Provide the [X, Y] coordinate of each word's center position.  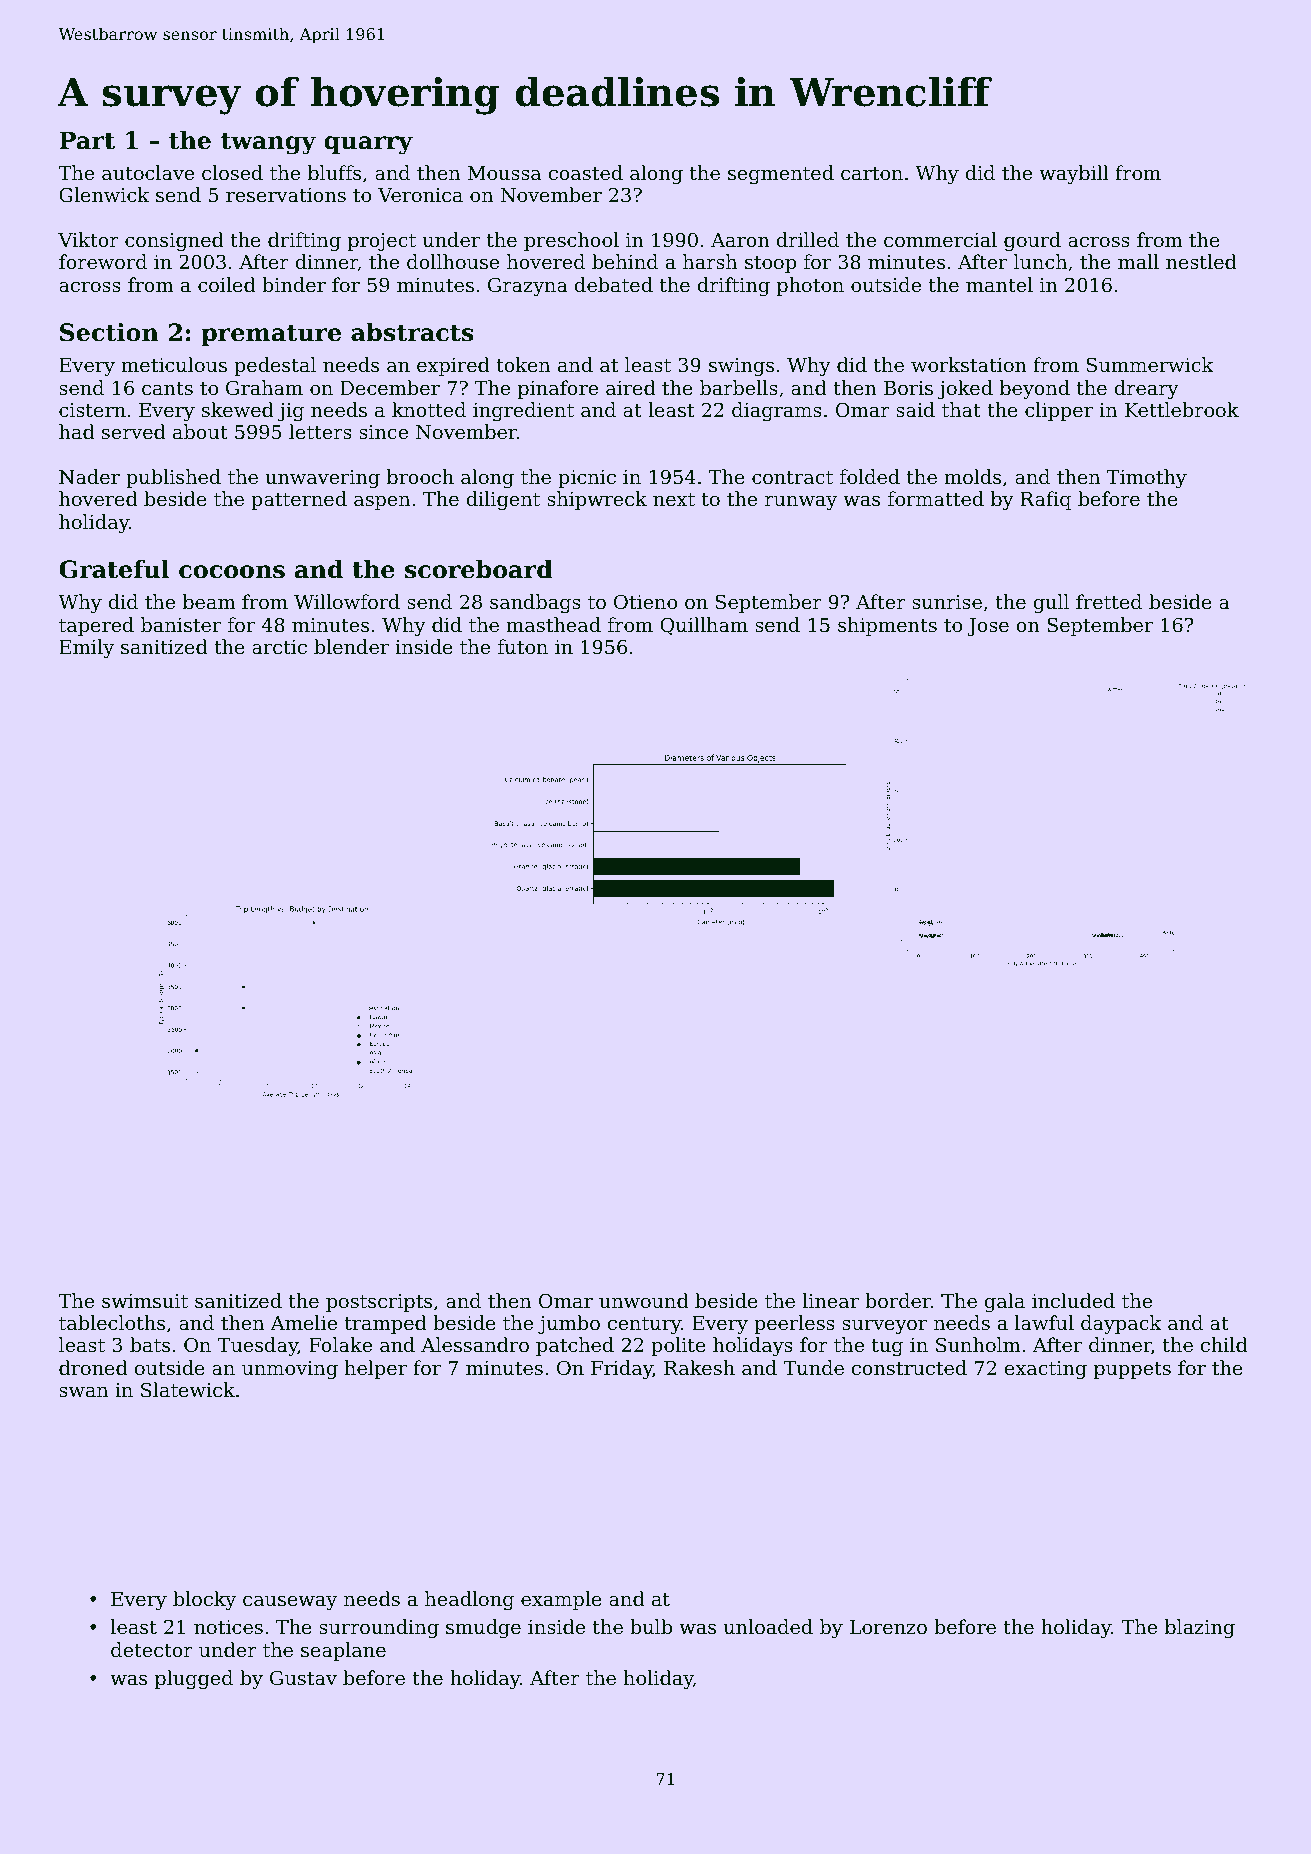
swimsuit [145, 1301]
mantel [999, 284]
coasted [586, 172]
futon [523, 646]
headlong [469, 1601]
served [134, 431]
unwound [644, 1300]
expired [453, 366]
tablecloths [112, 1322]
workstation [969, 364]
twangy [268, 143]
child [1224, 1344]
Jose [988, 627]
